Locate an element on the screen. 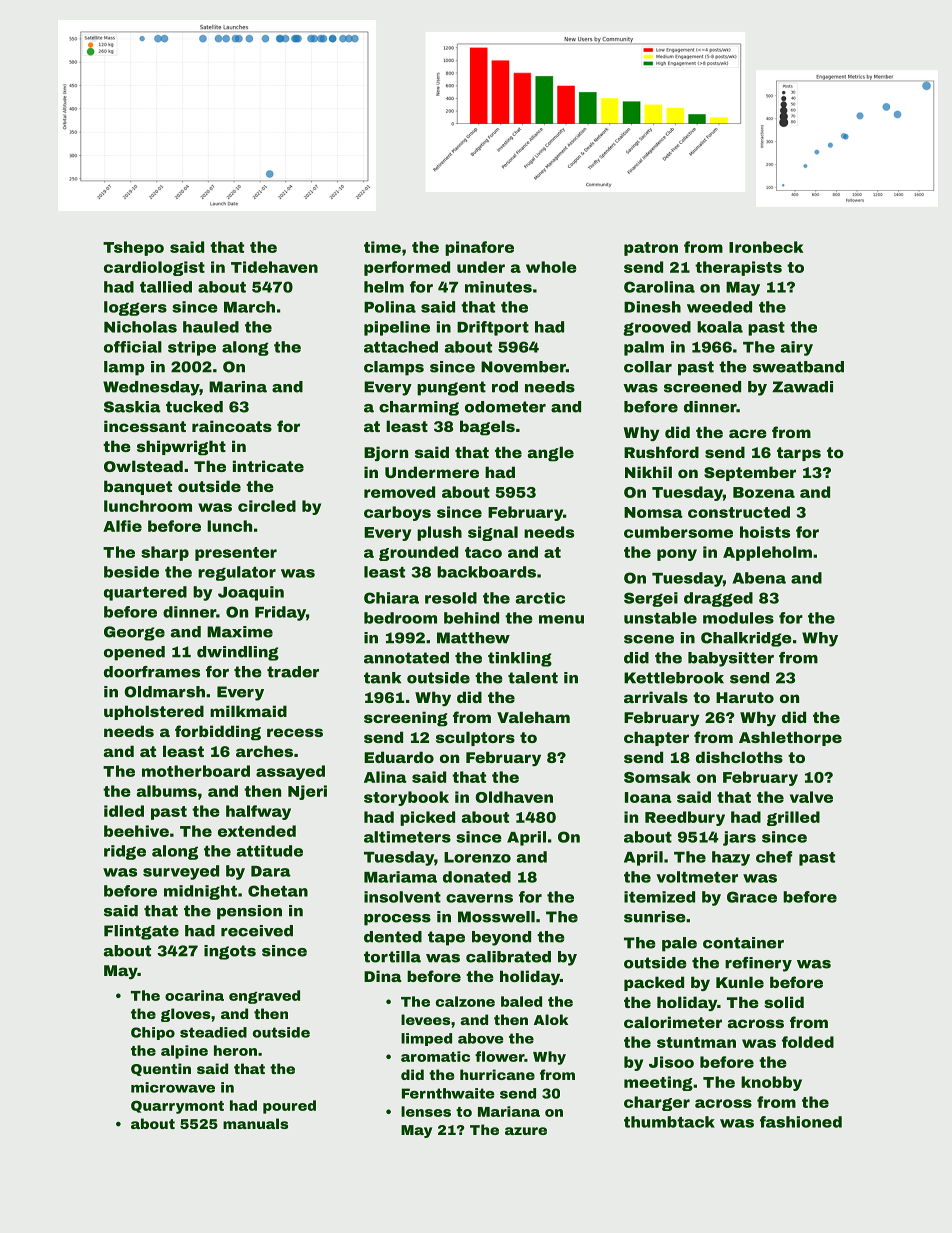  Joaquin is located at coordinates (251, 593).
